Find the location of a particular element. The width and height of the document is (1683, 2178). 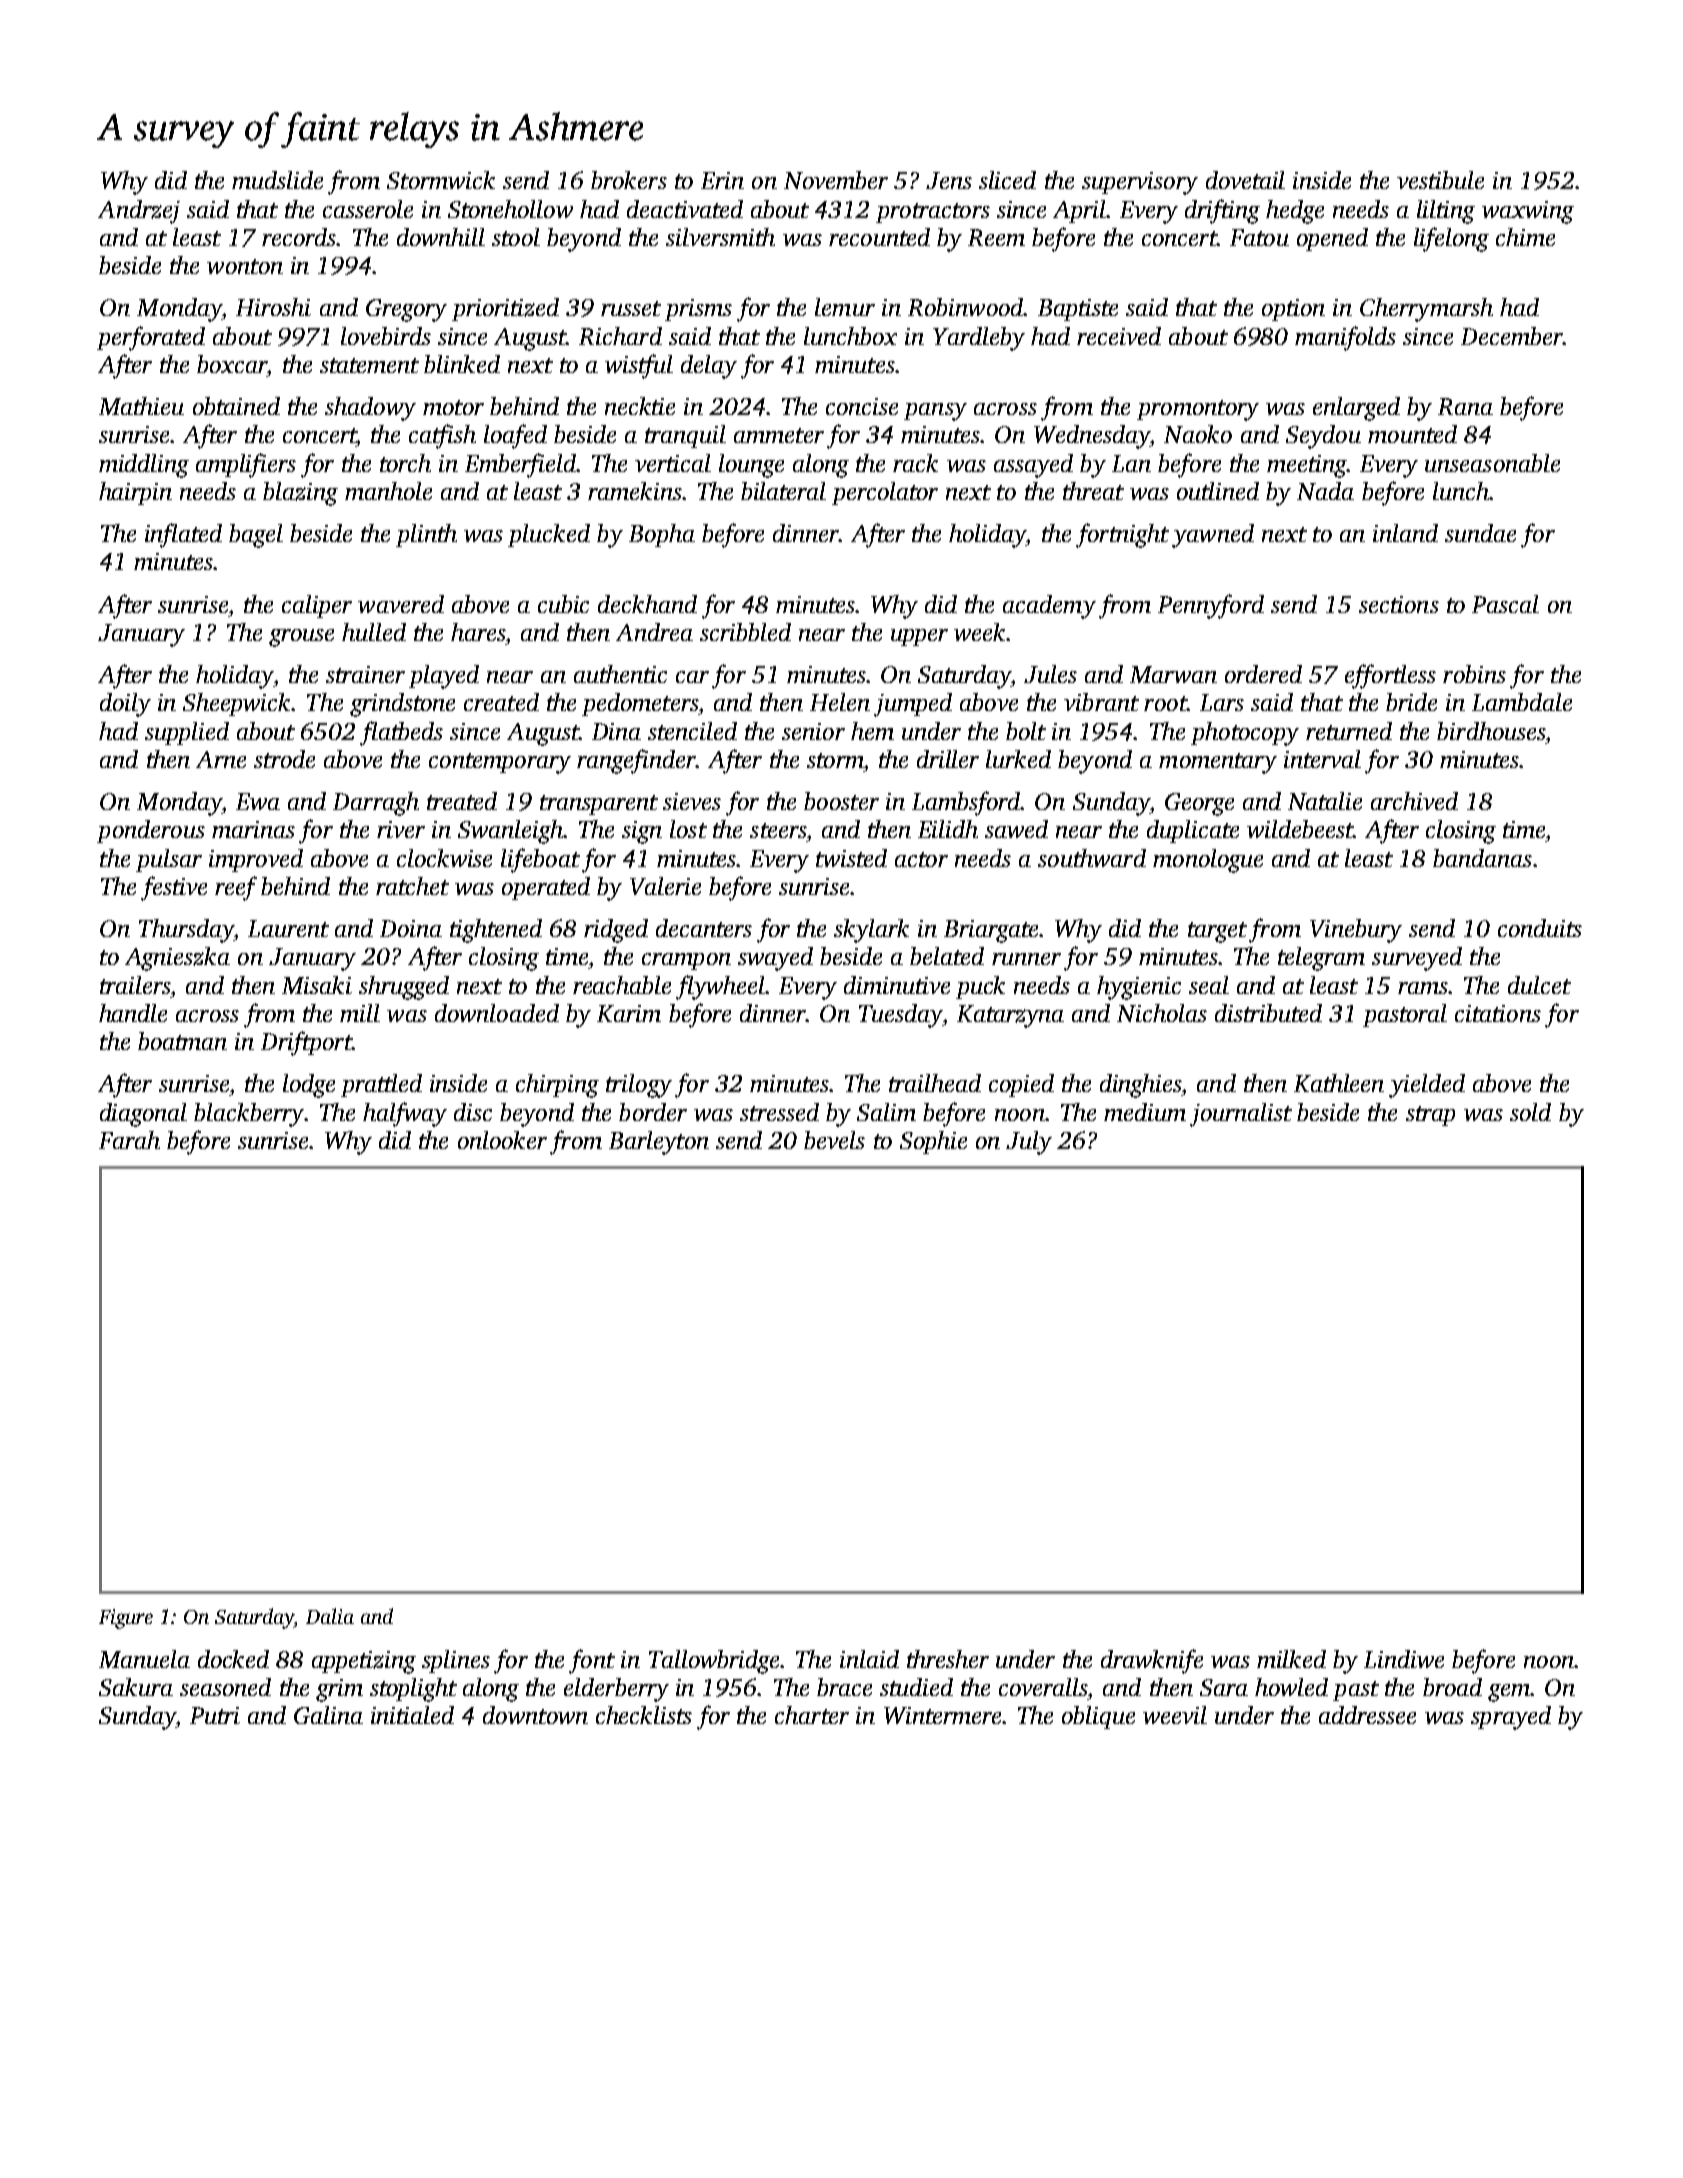

Farah is located at coordinates (129, 1140).
